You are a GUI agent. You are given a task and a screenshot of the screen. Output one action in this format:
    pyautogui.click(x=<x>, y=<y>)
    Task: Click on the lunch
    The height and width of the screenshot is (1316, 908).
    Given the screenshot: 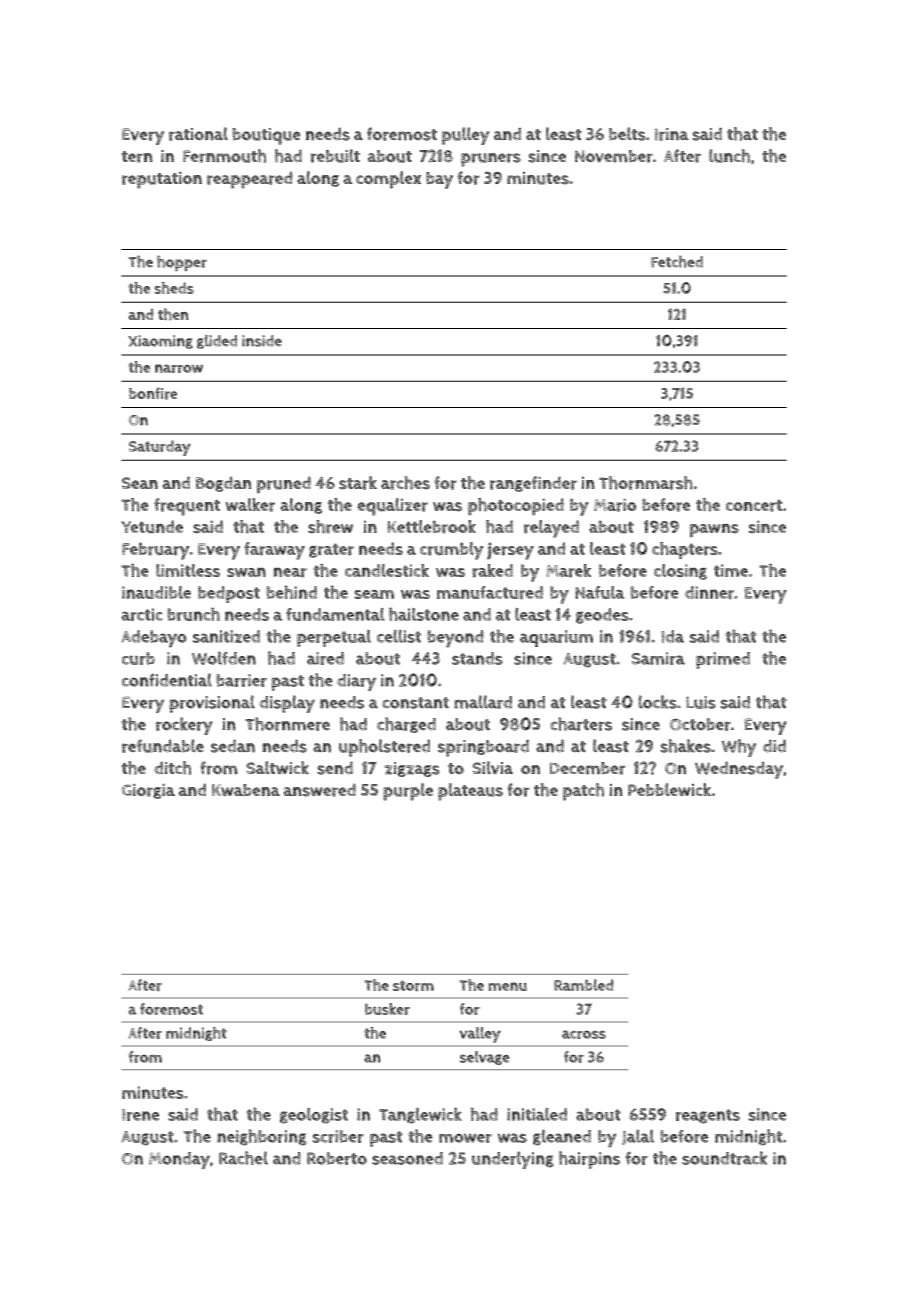 What is the action you would take?
    pyautogui.click(x=729, y=156)
